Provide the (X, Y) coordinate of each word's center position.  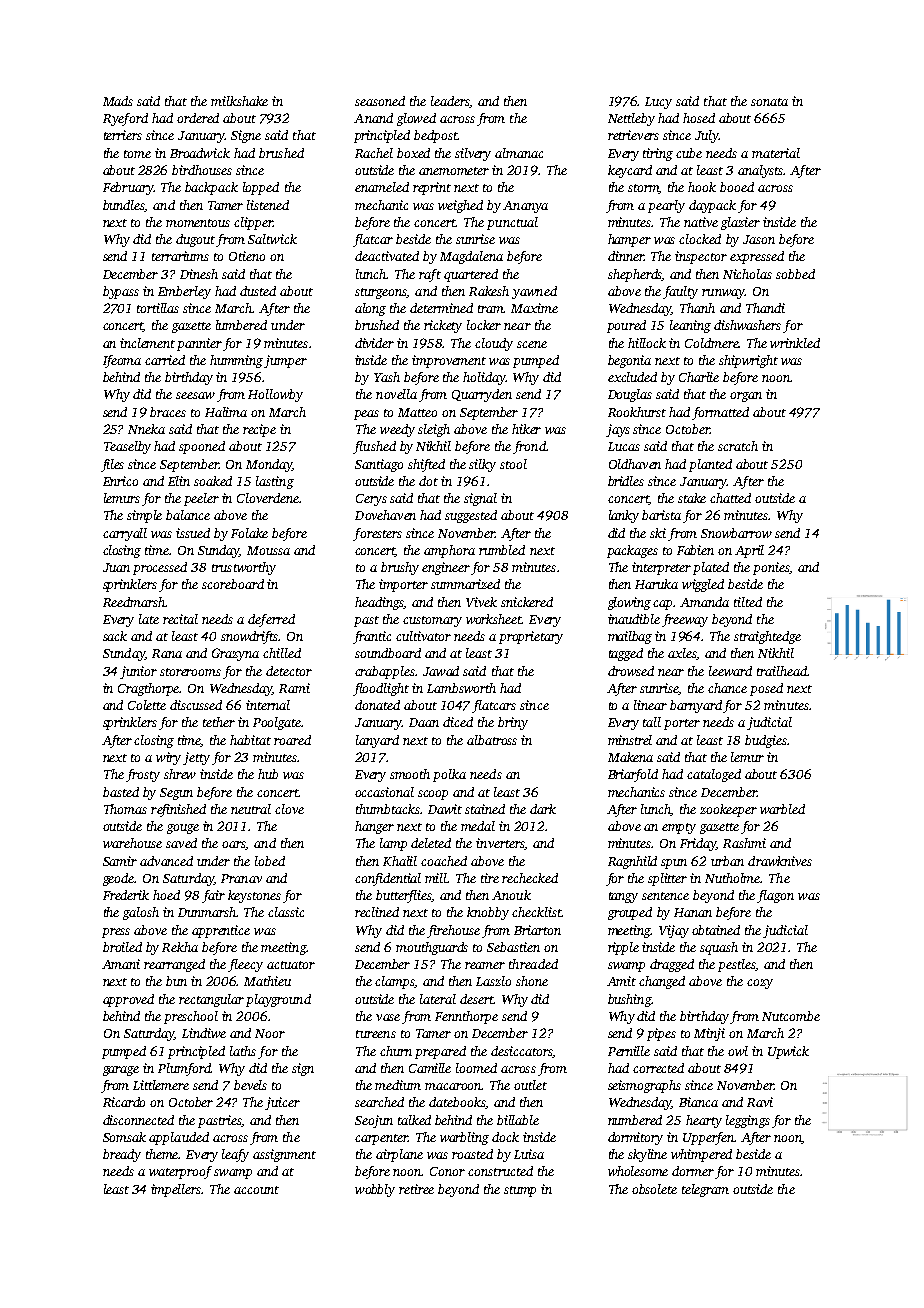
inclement (147, 343)
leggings (748, 1121)
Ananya (525, 207)
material (776, 153)
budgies (766, 741)
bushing (629, 1000)
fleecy (245, 965)
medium (398, 1085)
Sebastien (513, 947)
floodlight (381, 689)
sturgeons (381, 293)
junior (138, 672)
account (256, 1190)
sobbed (795, 274)
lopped (261, 188)
